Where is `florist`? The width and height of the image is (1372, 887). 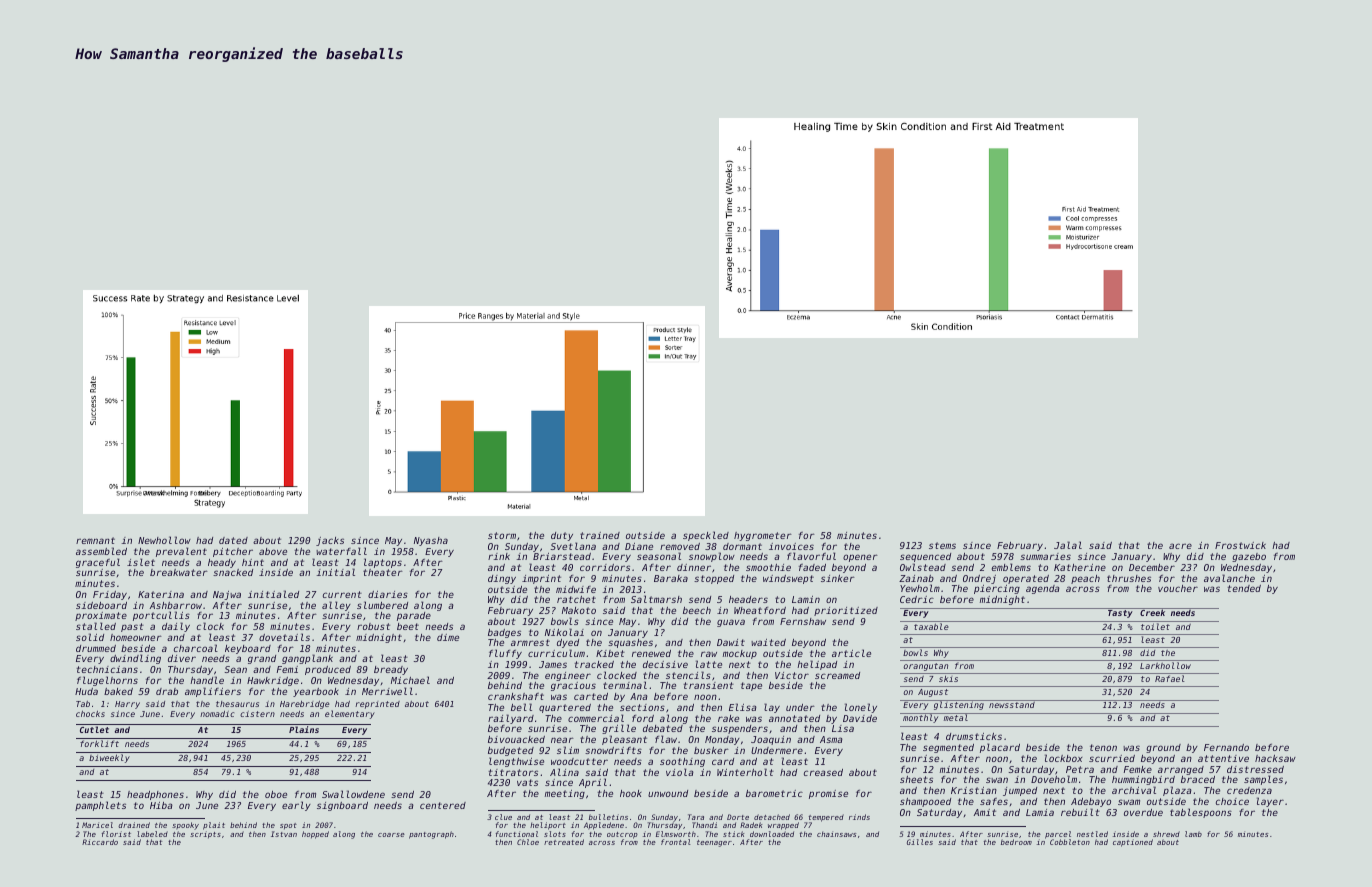
florist is located at coordinates (116, 834).
